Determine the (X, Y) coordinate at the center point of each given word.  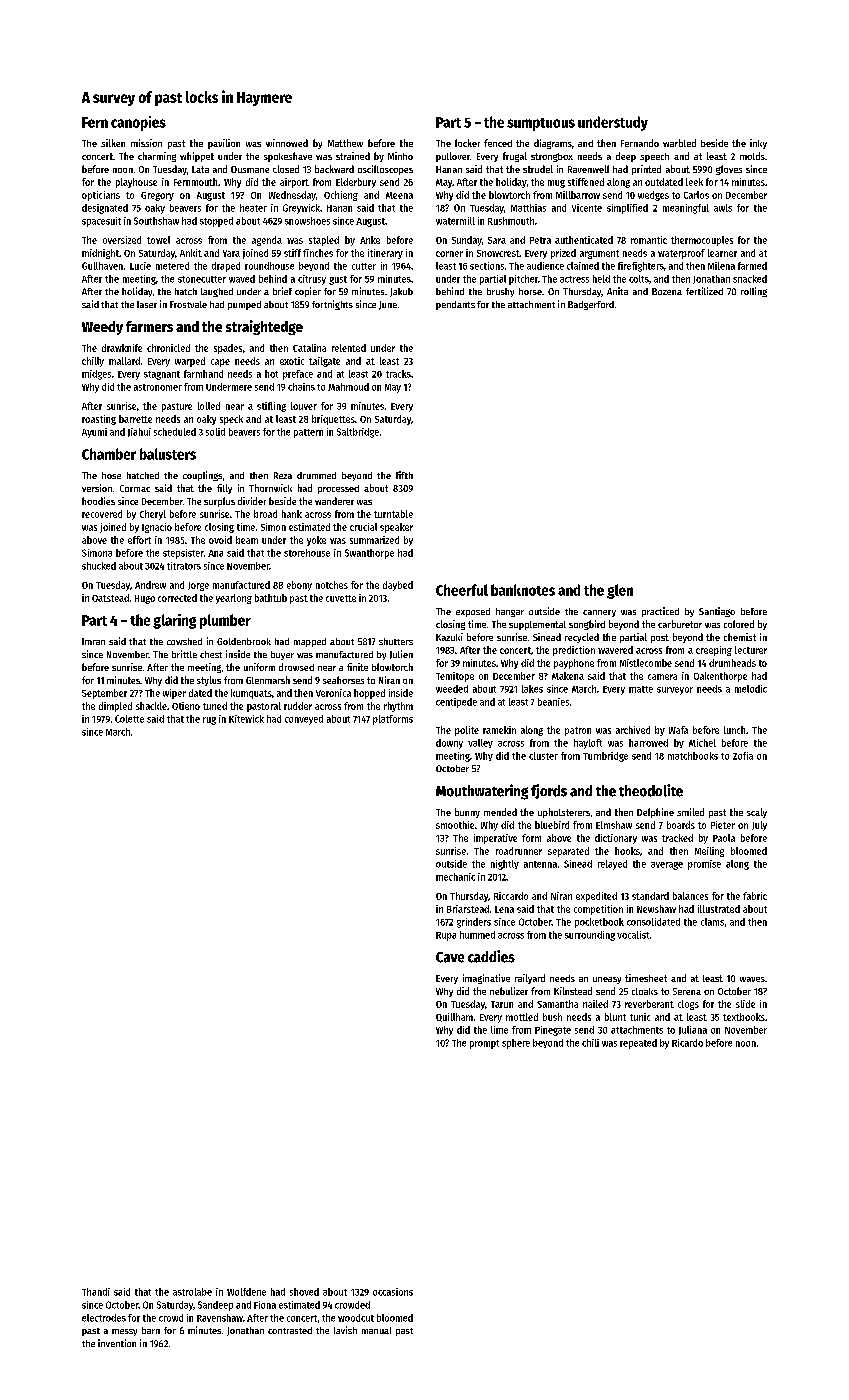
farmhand (203, 374)
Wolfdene (246, 1292)
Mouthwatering (482, 792)
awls (723, 208)
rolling (754, 292)
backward (334, 169)
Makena (568, 676)
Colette (129, 719)
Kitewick (246, 719)
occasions (393, 1292)
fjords (549, 791)
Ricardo (687, 1043)
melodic (751, 689)
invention (117, 1343)
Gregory (157, 196)
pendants (455, 305)
